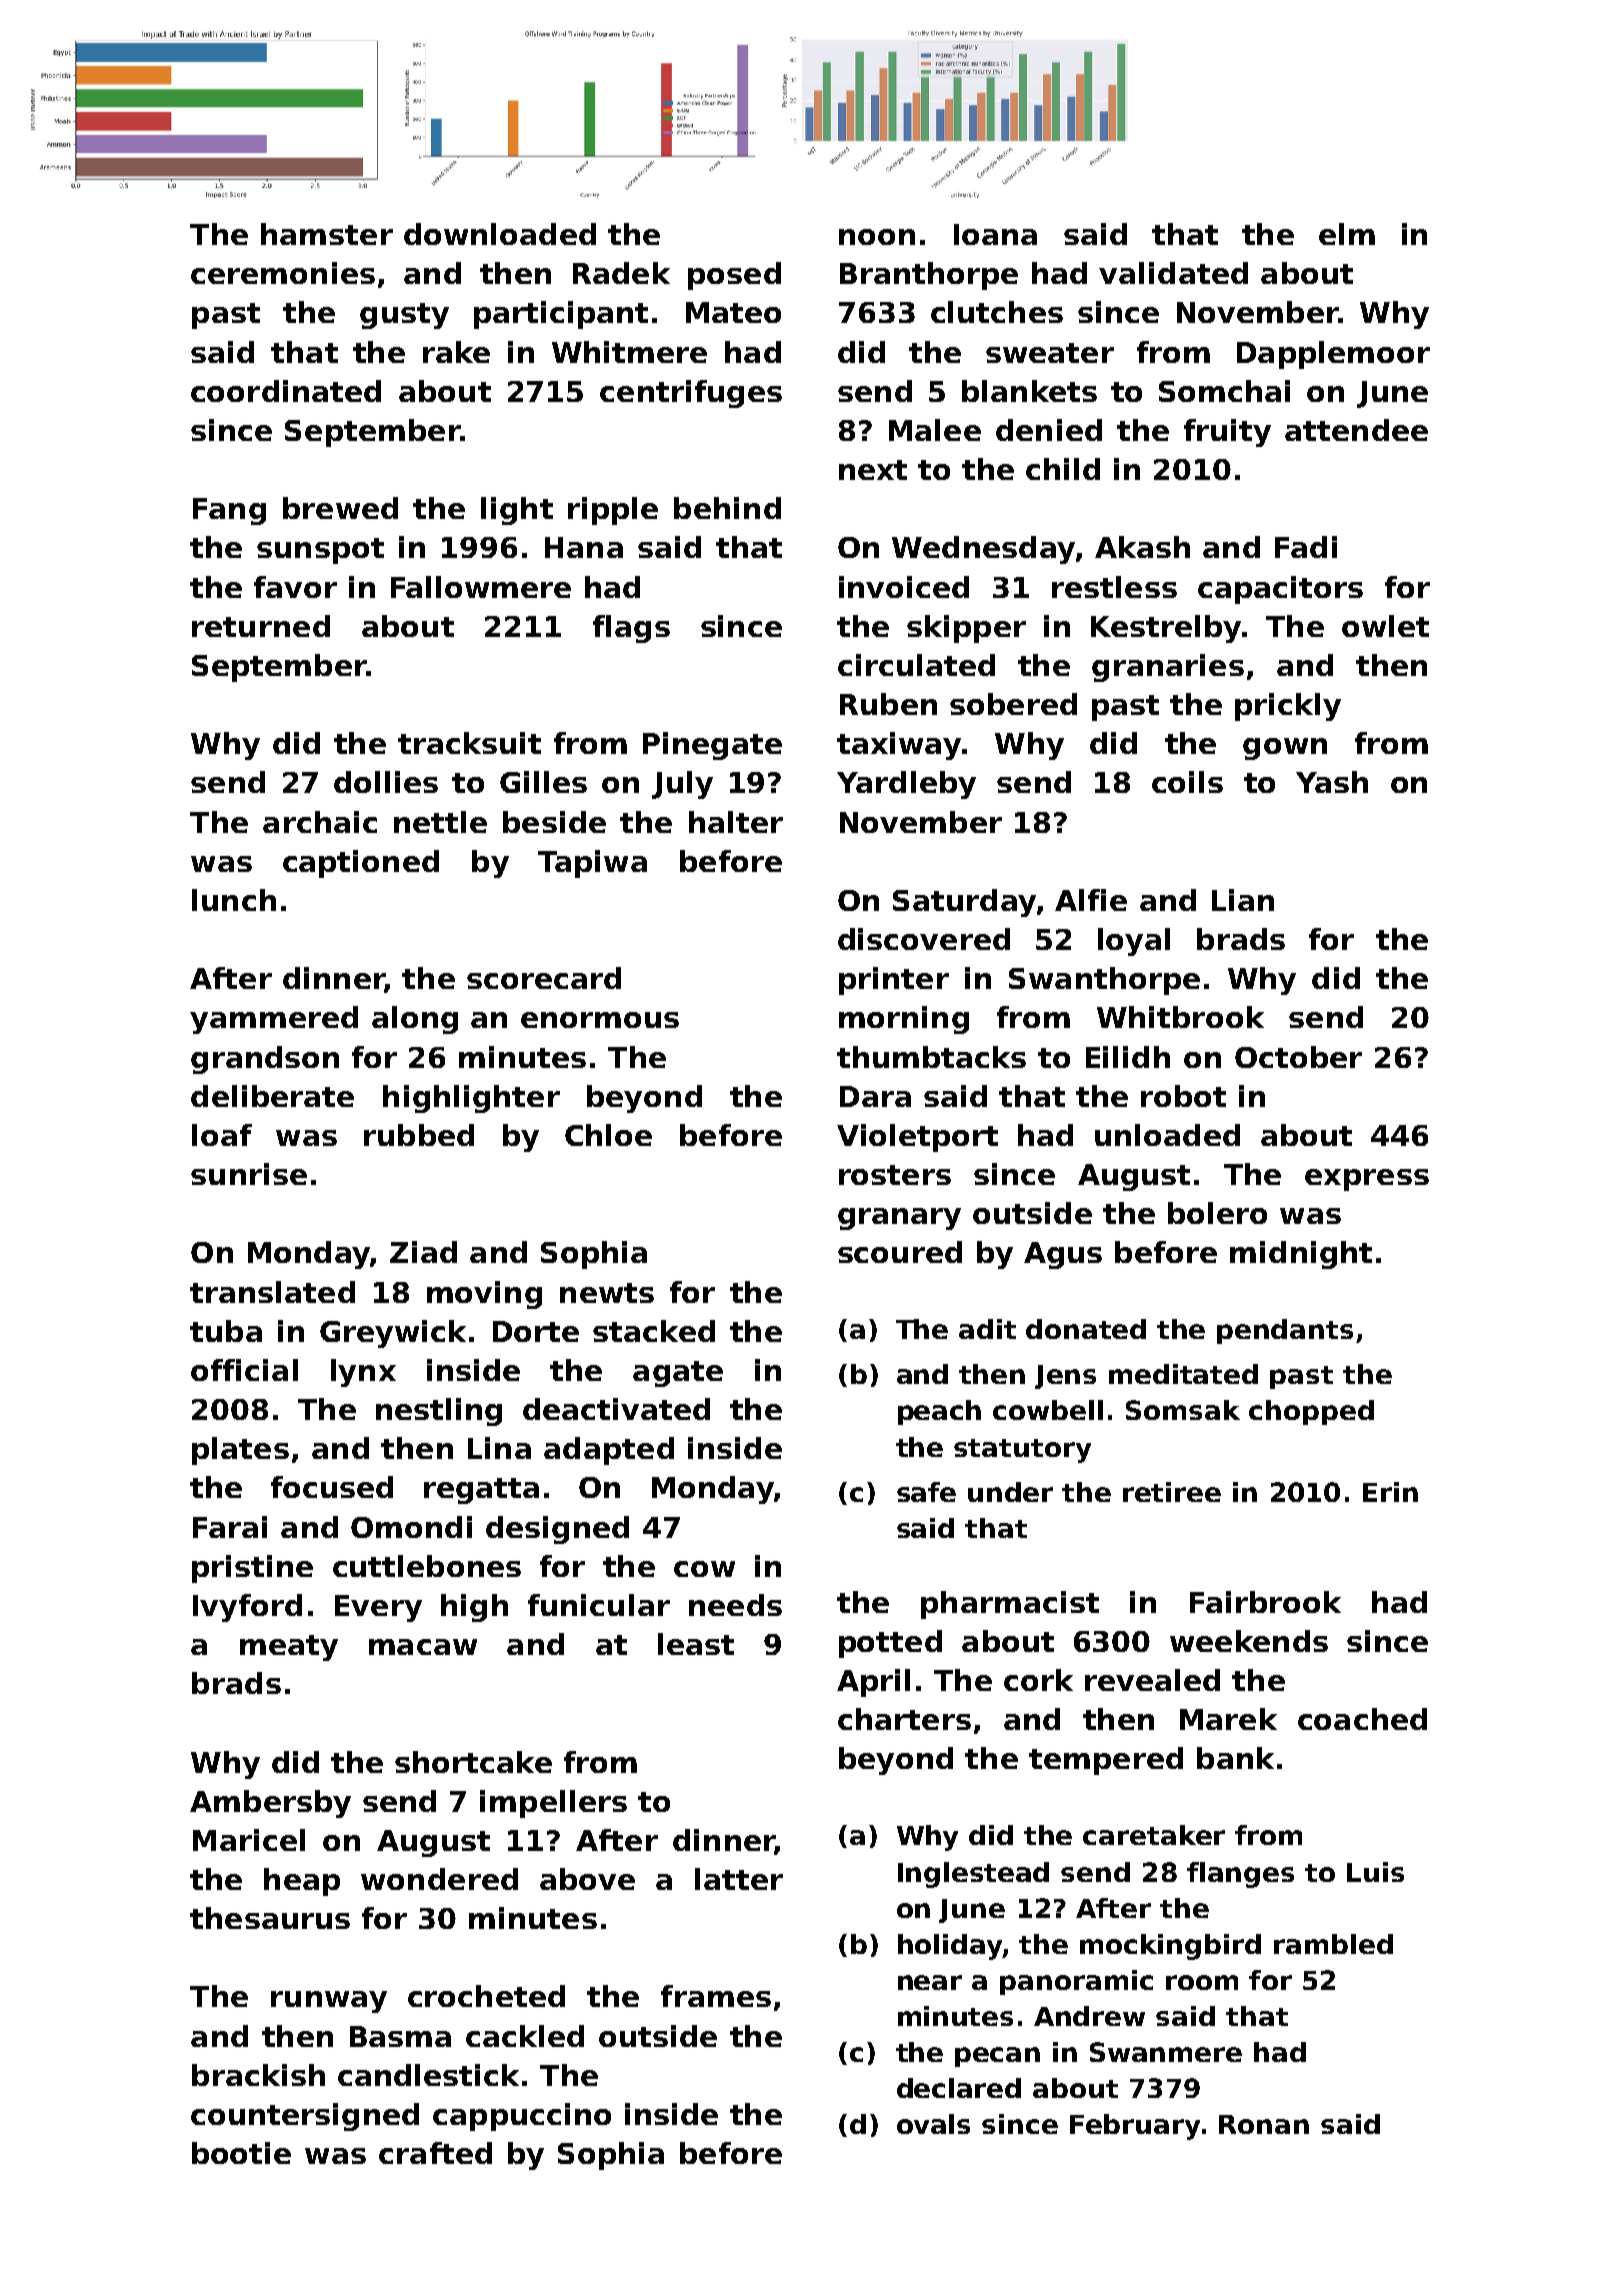 The height and width of the screenshot is (2292, 1620). I want to click on shortcake, so click(473, 1762).
